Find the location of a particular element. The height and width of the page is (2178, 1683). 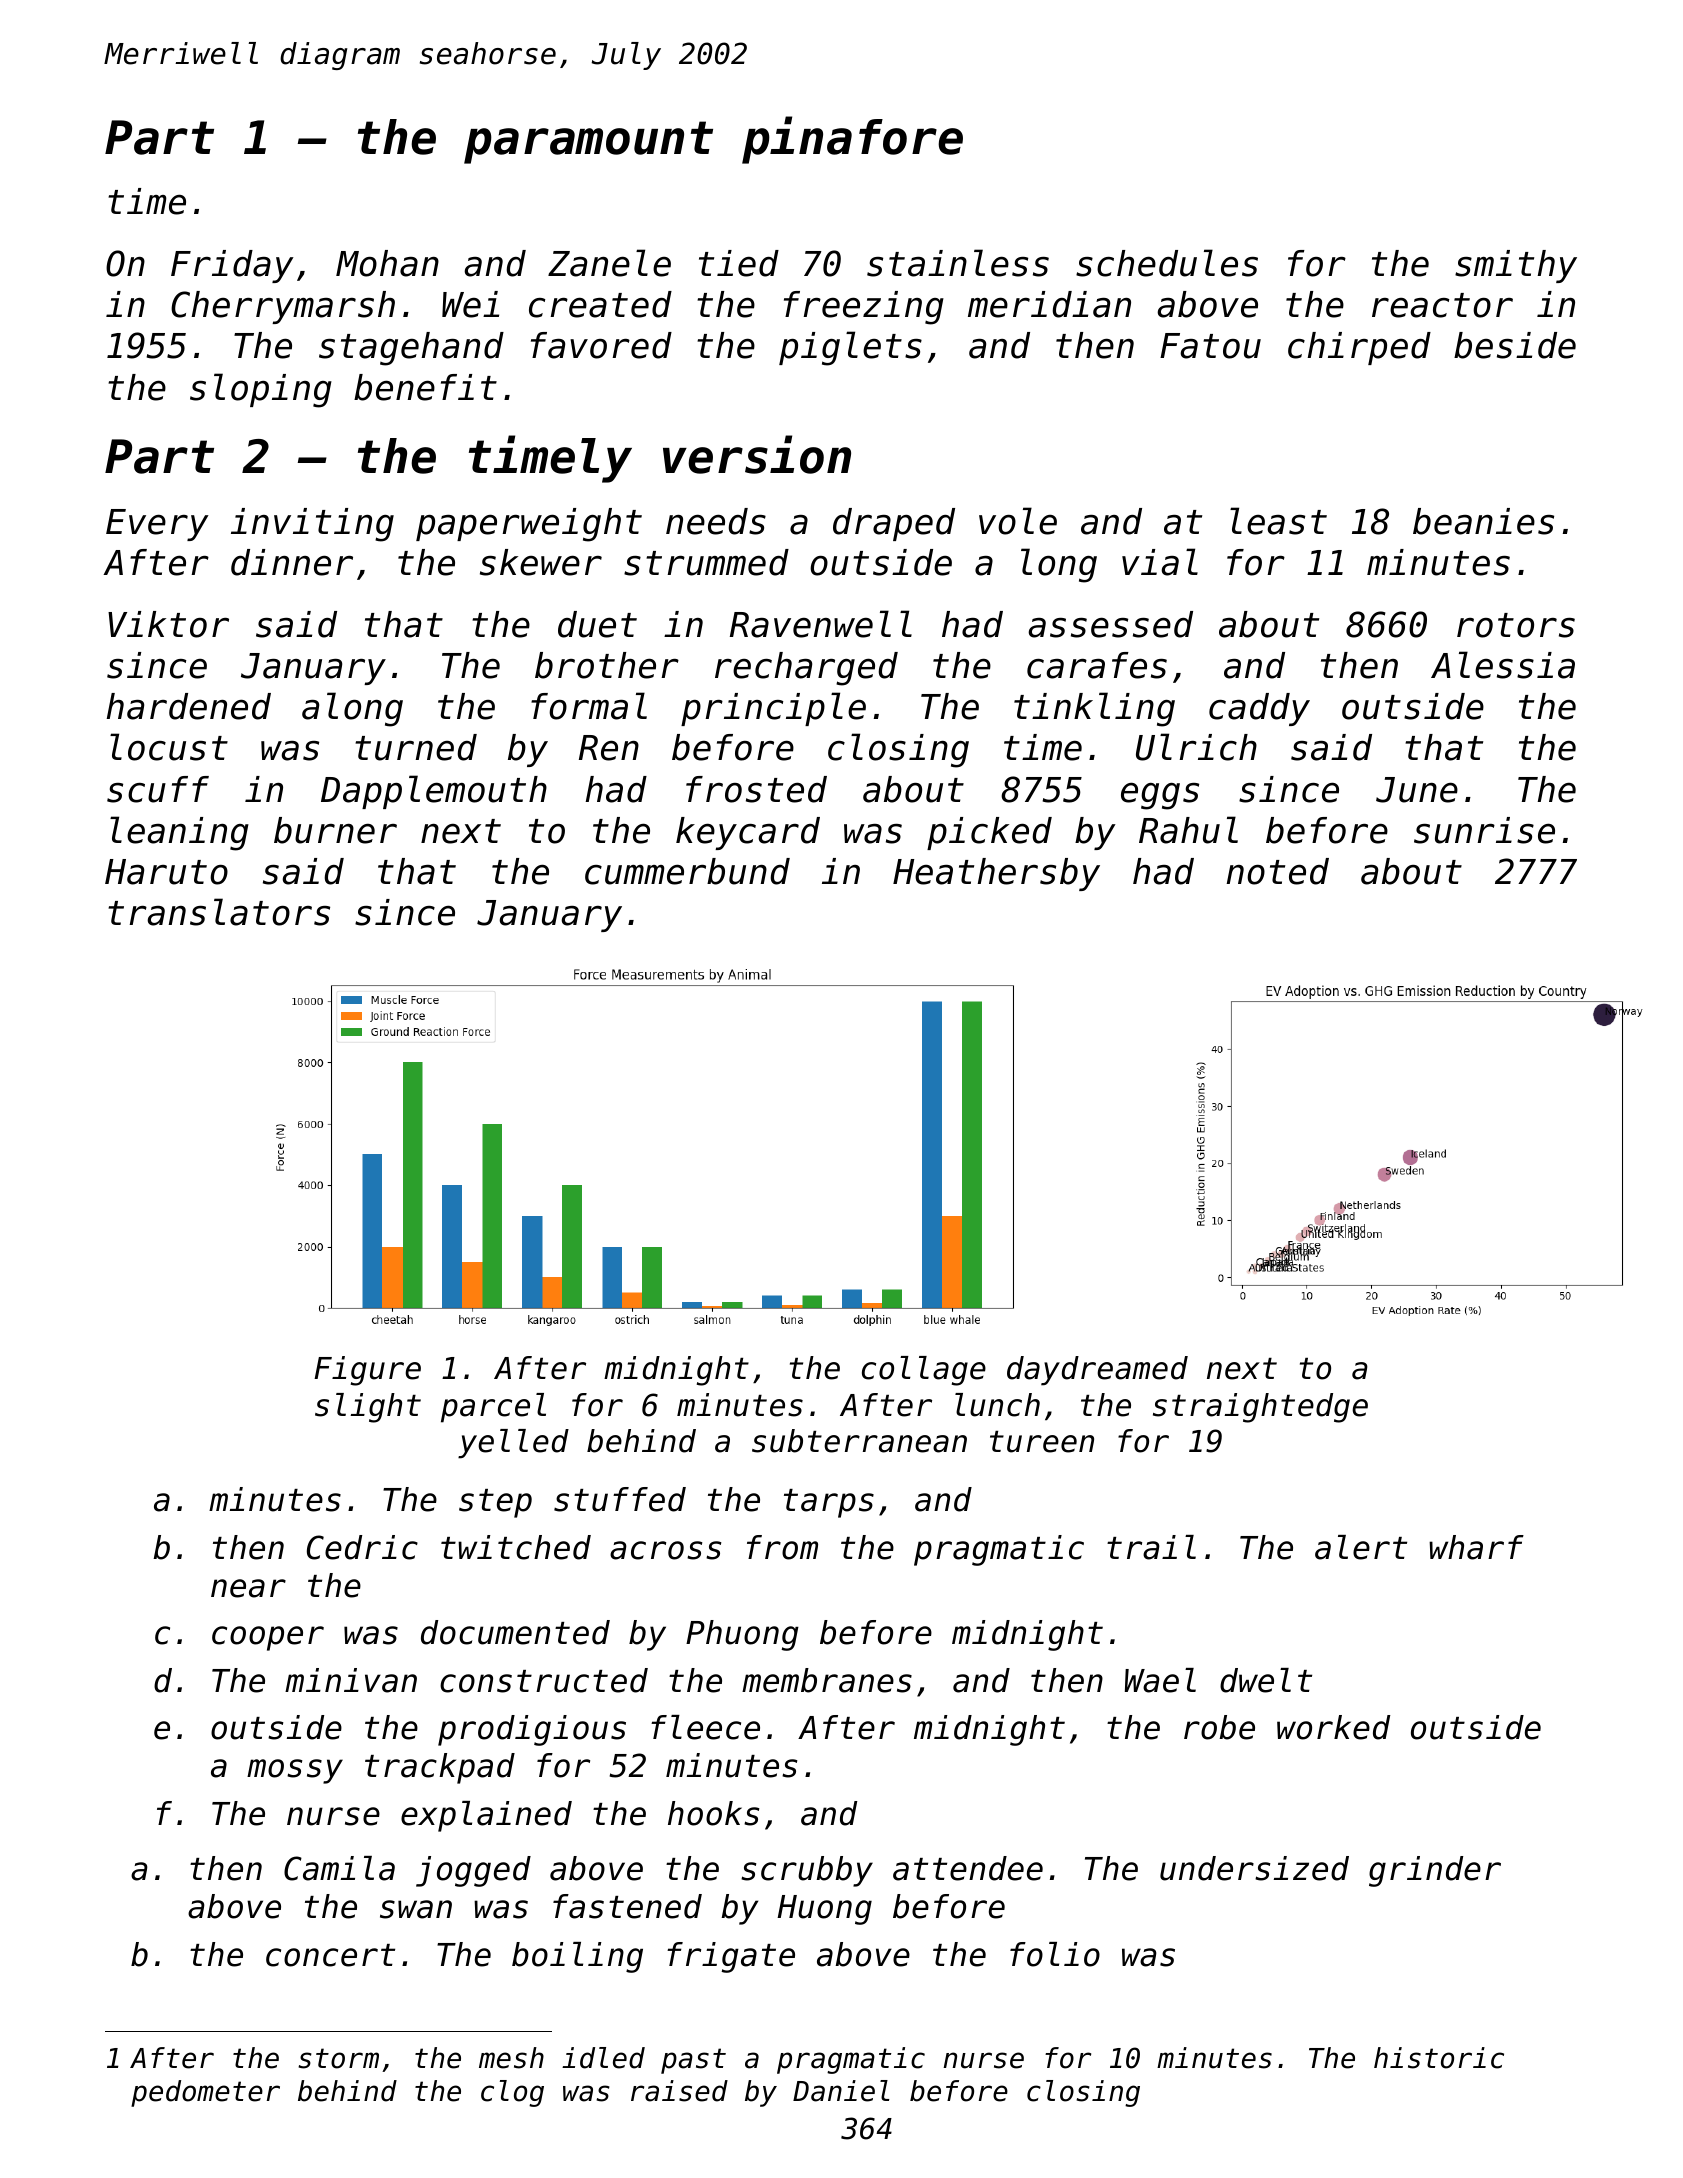

Camila is located at coordinates (339, 1868).
